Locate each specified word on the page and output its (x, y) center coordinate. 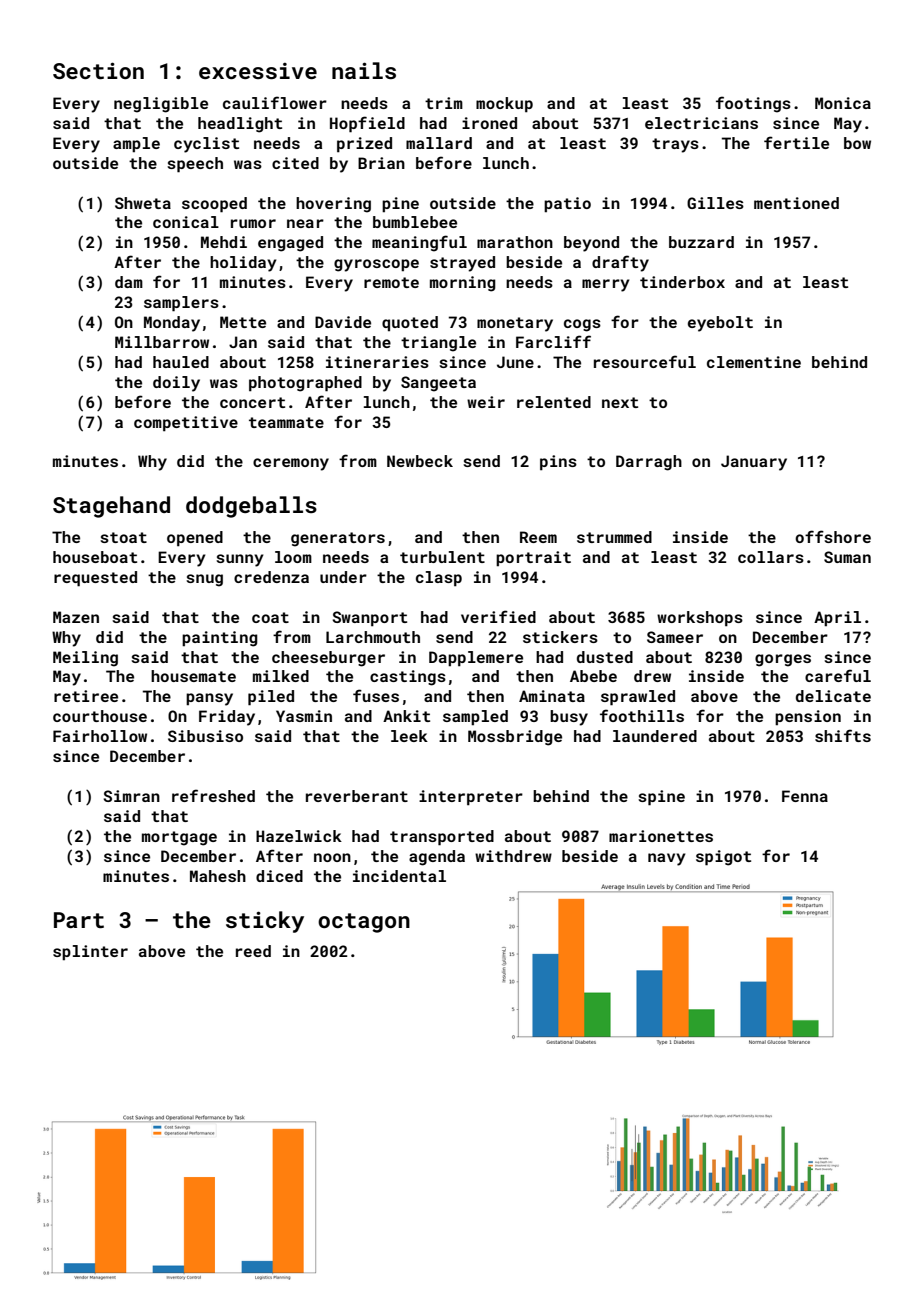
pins (558, 463)
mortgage (179, 838)
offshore (833, 536)
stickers (560, 637)
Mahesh (218, 876)
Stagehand (111, 507)
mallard (439, 143)
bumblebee (415, 222)
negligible (161, 105)
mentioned (796, 203)
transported (442, 838)
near (305, 223)
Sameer (675, 637)
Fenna (805, 796)
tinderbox (682, 282)
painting (220, 639)
